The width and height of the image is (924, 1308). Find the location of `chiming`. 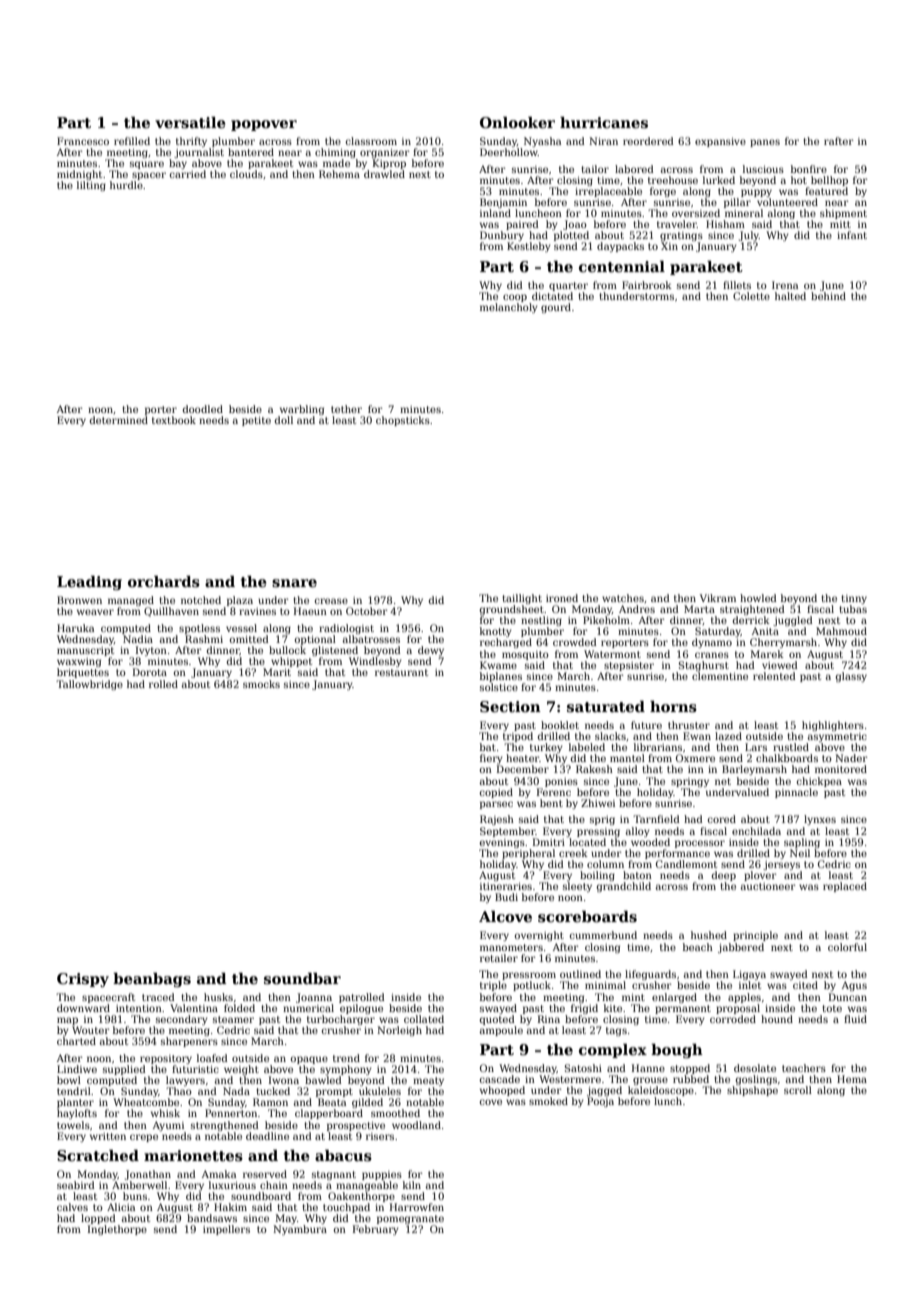

chiming is located at coordinates (335, 153).
